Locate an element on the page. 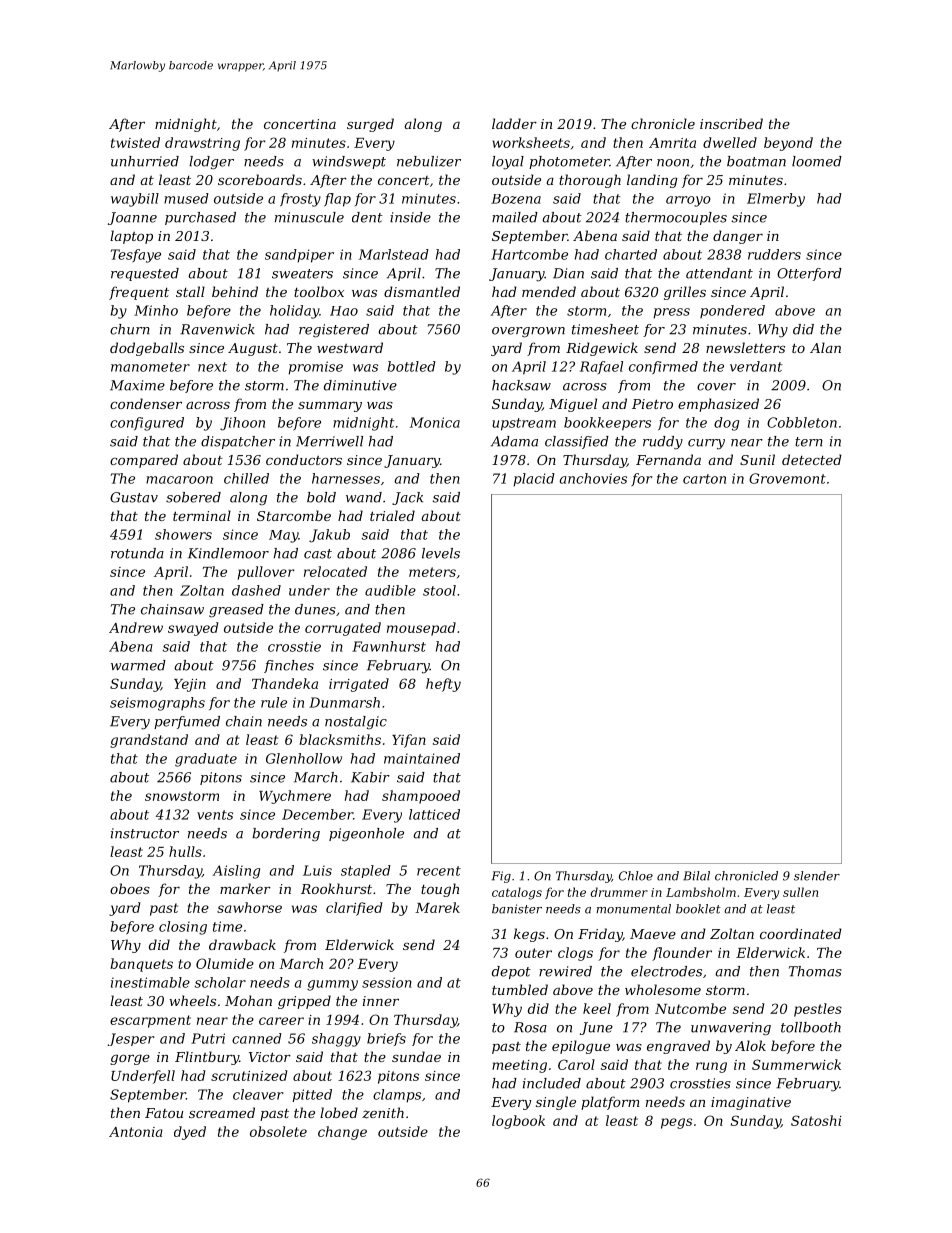 This document has height=1233, width=952. Rosa is located at coordinates (530, 1027).
